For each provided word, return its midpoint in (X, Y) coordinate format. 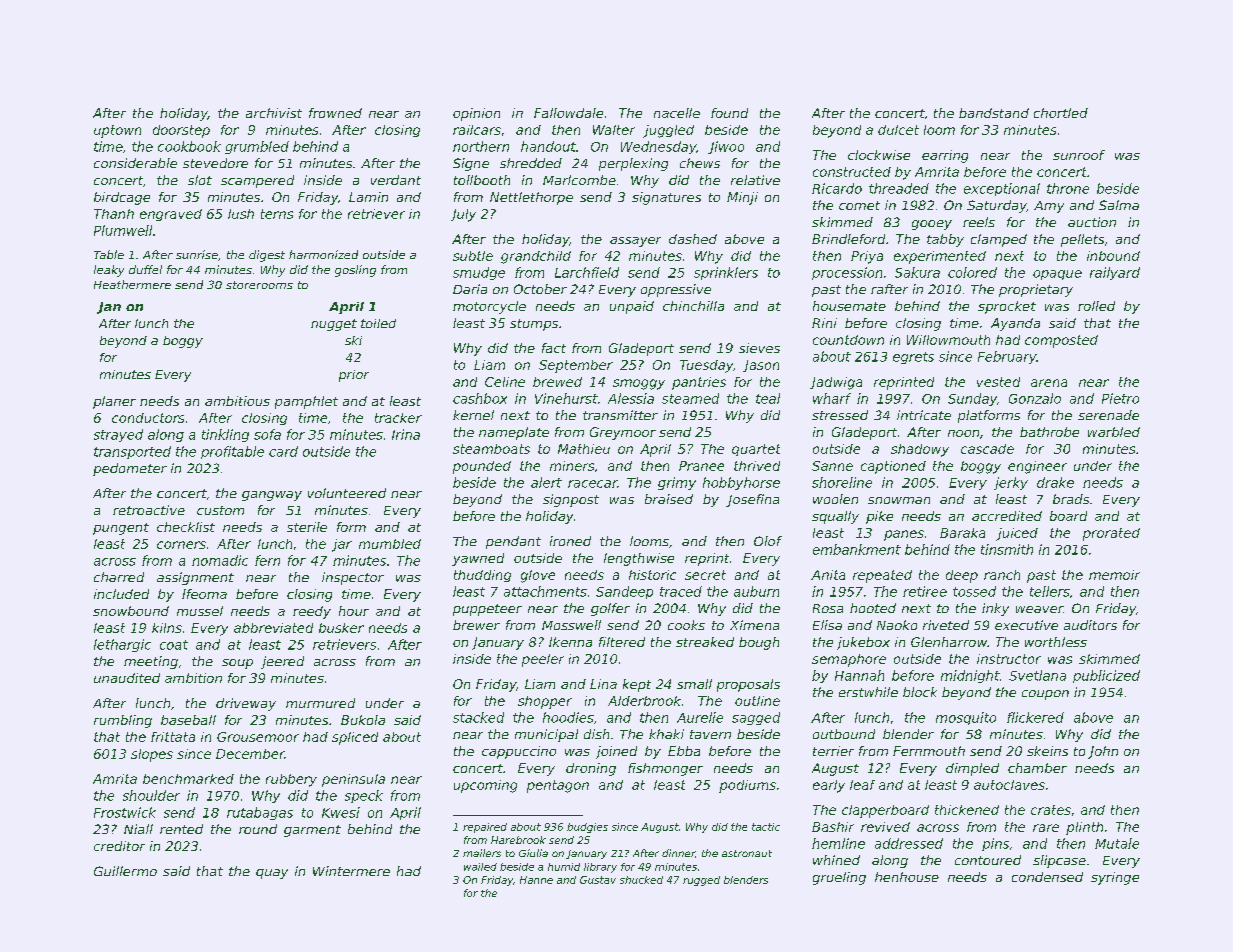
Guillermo (125, 871)
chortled (1061, 113)
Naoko (897, 625)
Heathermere (132, 284)
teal (768, 398)
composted (1061, 341)
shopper (545, 702)
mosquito (966, 718)
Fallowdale (568, 113)
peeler (543, 660)
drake (1055, 482)
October (540, 289)
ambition (193, 678)
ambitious (237, 401)
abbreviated (273, 628)
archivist (274, 113)
